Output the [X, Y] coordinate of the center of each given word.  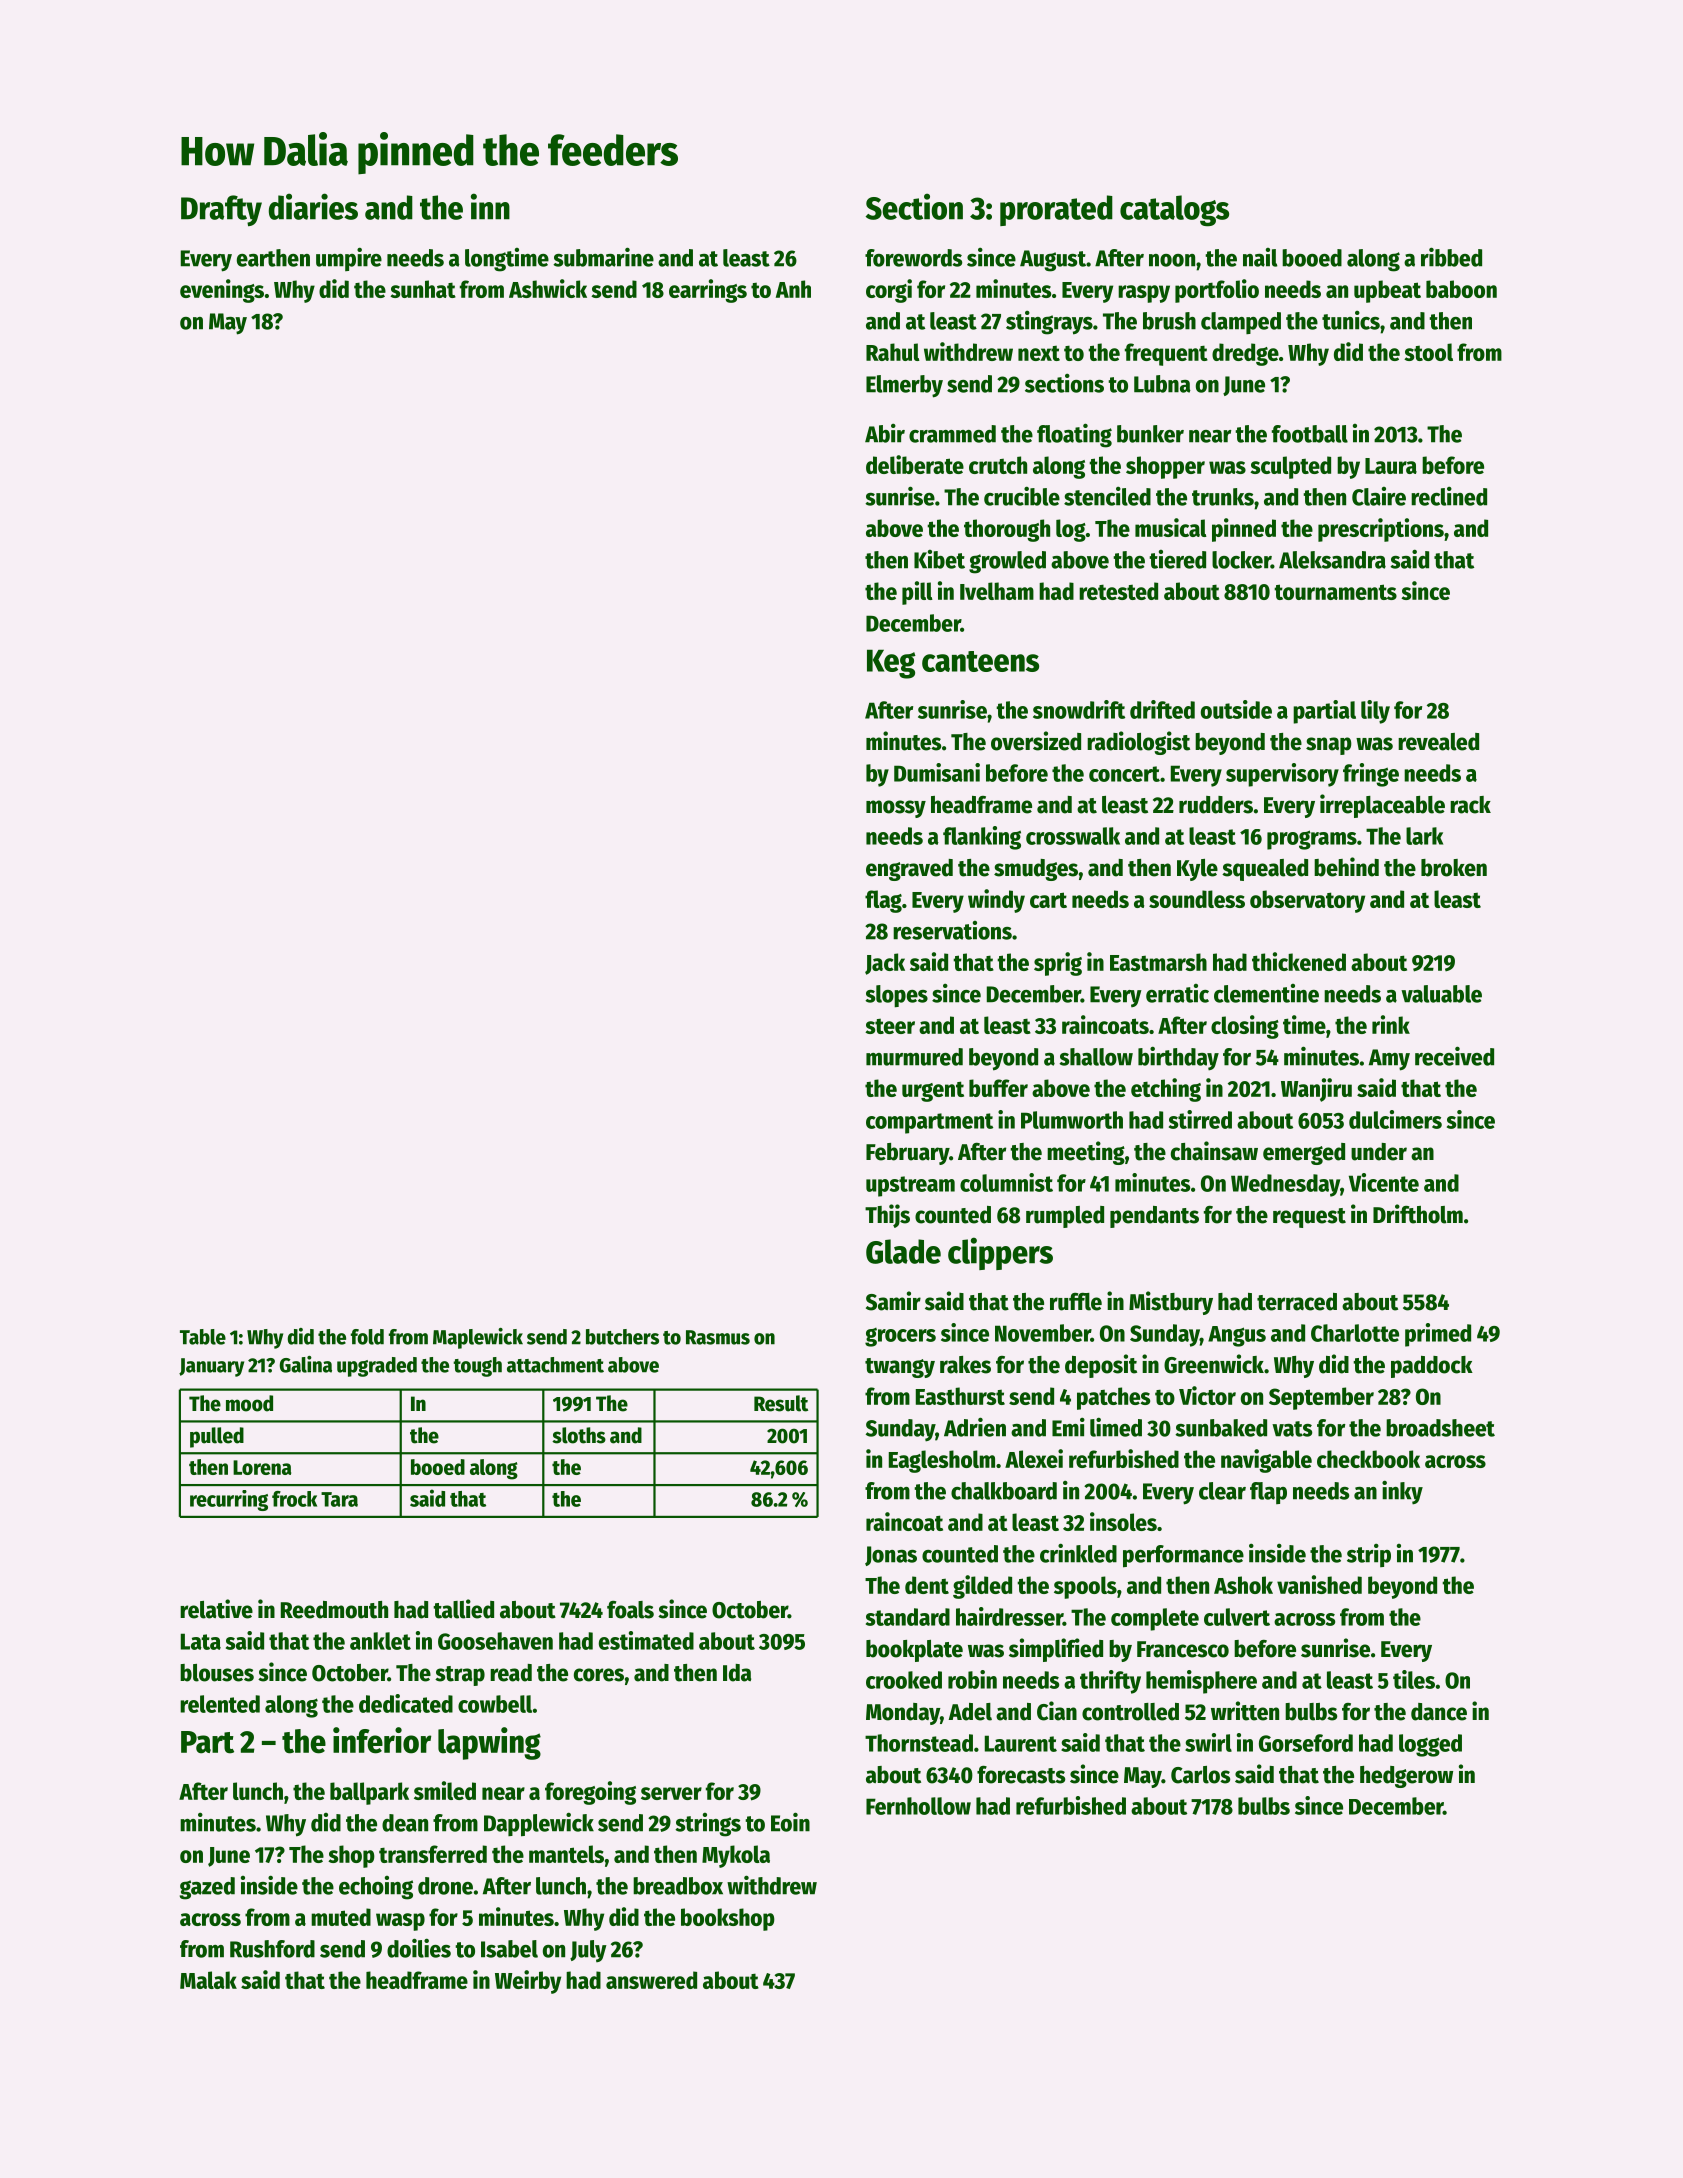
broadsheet [1440, 1428]
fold [367, 1337]
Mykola [736, 1856]
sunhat [423, 289]
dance [1439, 1712]
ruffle [1076, 1302]
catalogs [1174, 211]
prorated [1056, 210]
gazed [207, 1888]
